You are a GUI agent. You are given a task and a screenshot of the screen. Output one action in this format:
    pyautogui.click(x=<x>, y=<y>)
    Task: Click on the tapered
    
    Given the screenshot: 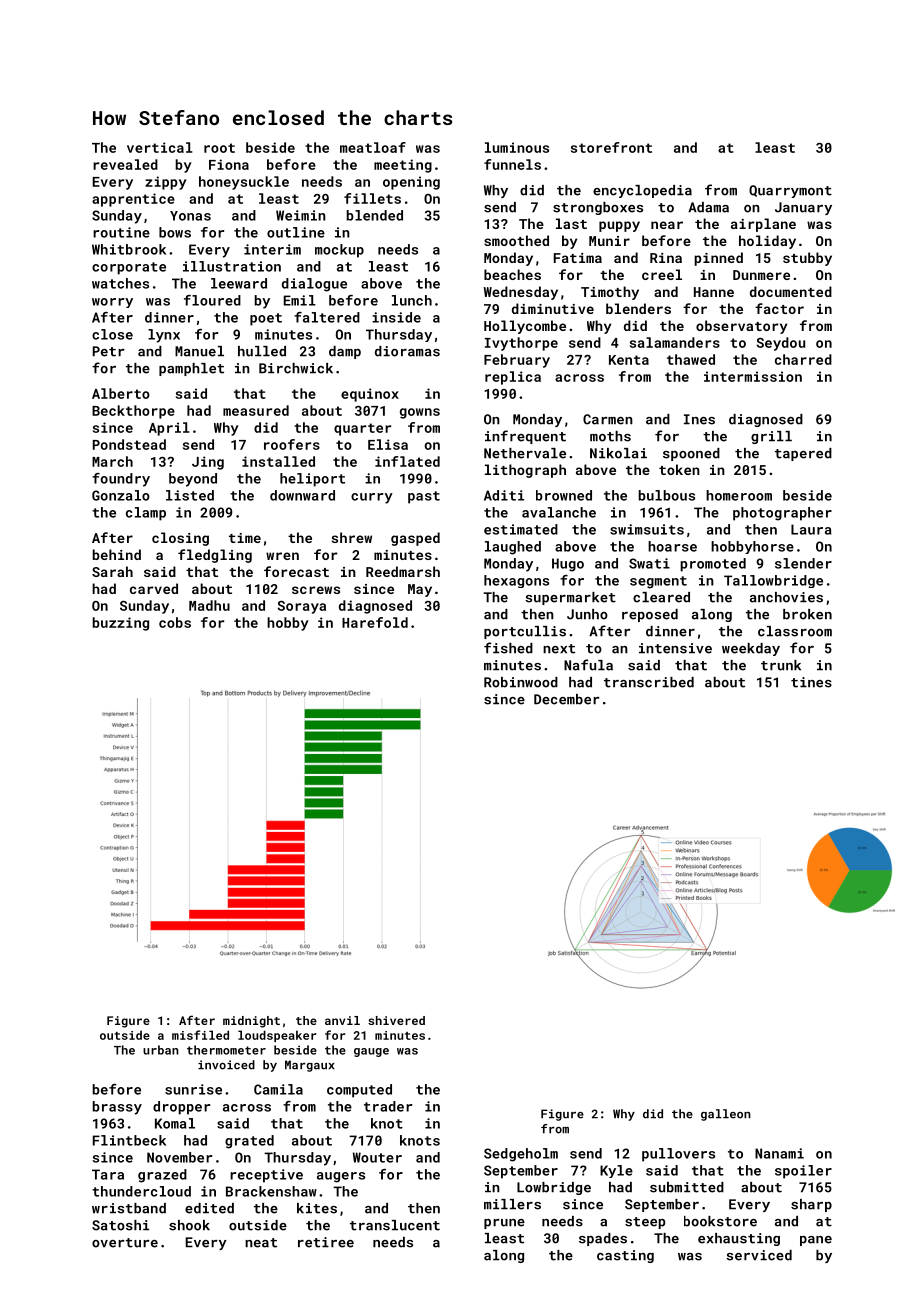 What is the action you would take?
    pyautogui.click(x=803, y=454)
